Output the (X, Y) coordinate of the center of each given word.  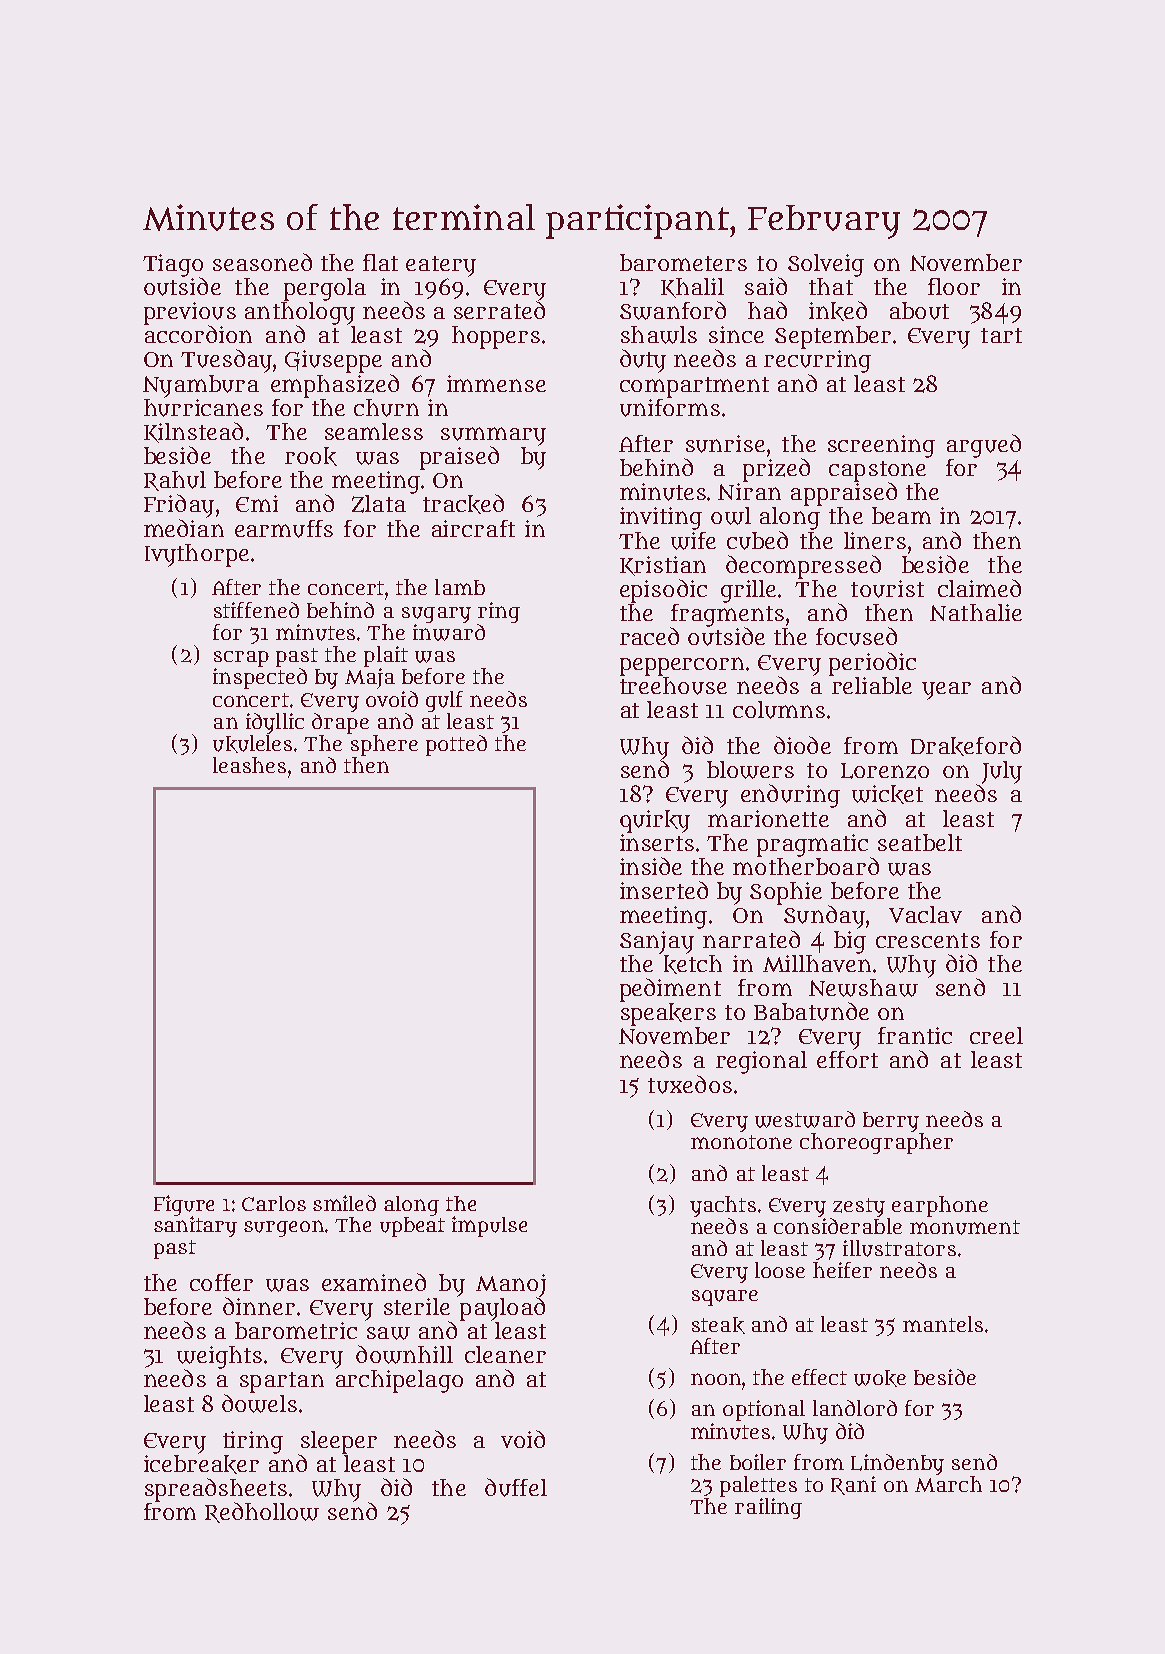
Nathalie (976, 612)
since (736, 334)
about (919, 311)
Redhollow (262, 1512)
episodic (663, 591)
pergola (325, 289)
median (184, 528)
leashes (249, 765)
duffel (516, 1487)
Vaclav (925, 914)
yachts (723, 1206)
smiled (344, 1203)
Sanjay (657, 942)
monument (965, 1227)
